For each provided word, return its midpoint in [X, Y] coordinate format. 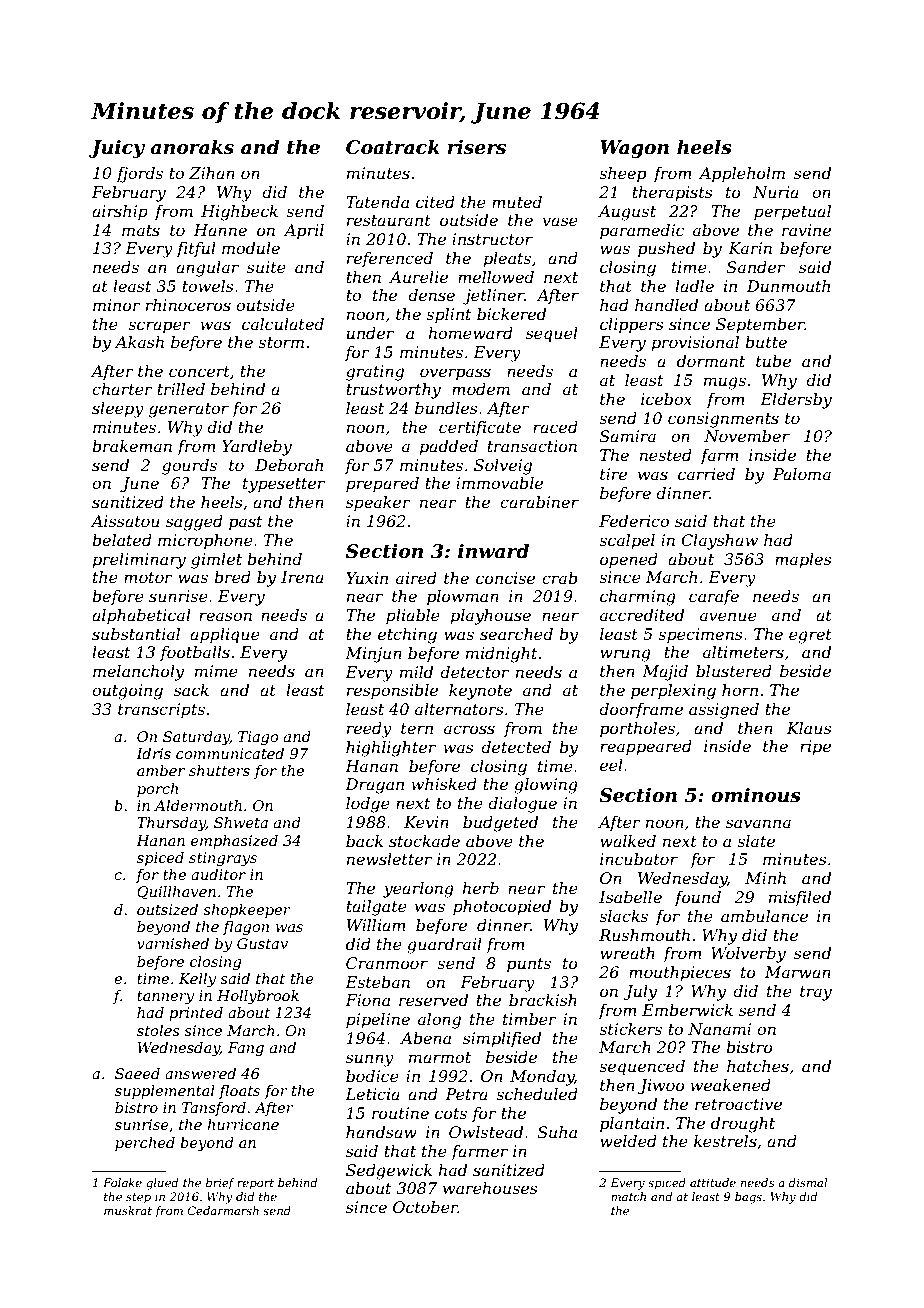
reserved [433, 1000]
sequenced [642, 1068]
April [304, 232]
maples [803, 561]
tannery [165, 998]
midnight [501, 655]
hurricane [243, 1124]
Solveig [503, 467]
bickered [511, 314]
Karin [750, 248]
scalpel [627, 542]
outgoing [127, 692]
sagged [194, 523]
